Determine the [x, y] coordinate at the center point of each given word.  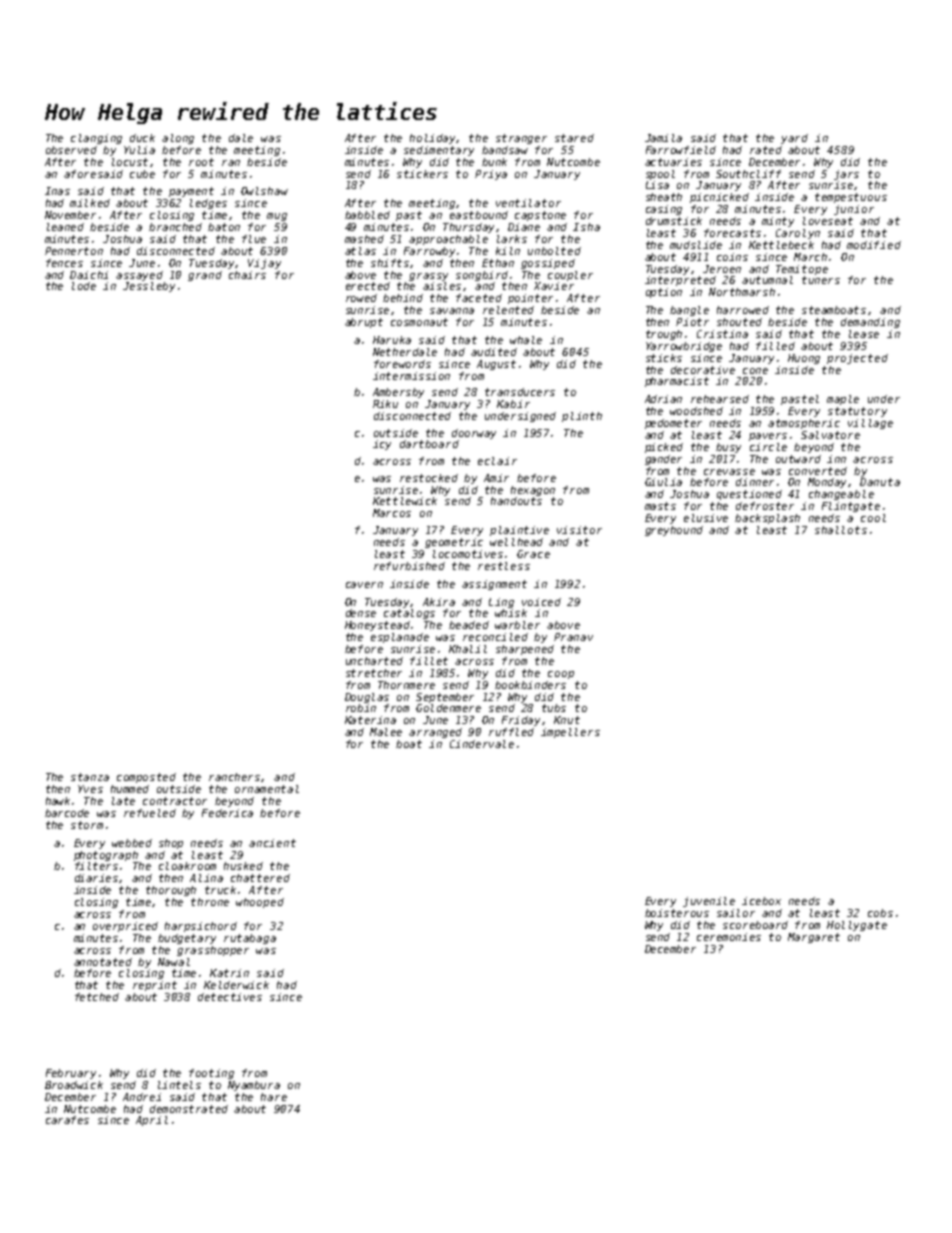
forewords [402, 364]
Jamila [663, 138]
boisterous [677, 913]
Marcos [392, 513]
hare [274, 1097]
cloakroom [187, 866]
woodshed [696, 411]
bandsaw [505, 150]
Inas [57, 191]
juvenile [709, 902]
